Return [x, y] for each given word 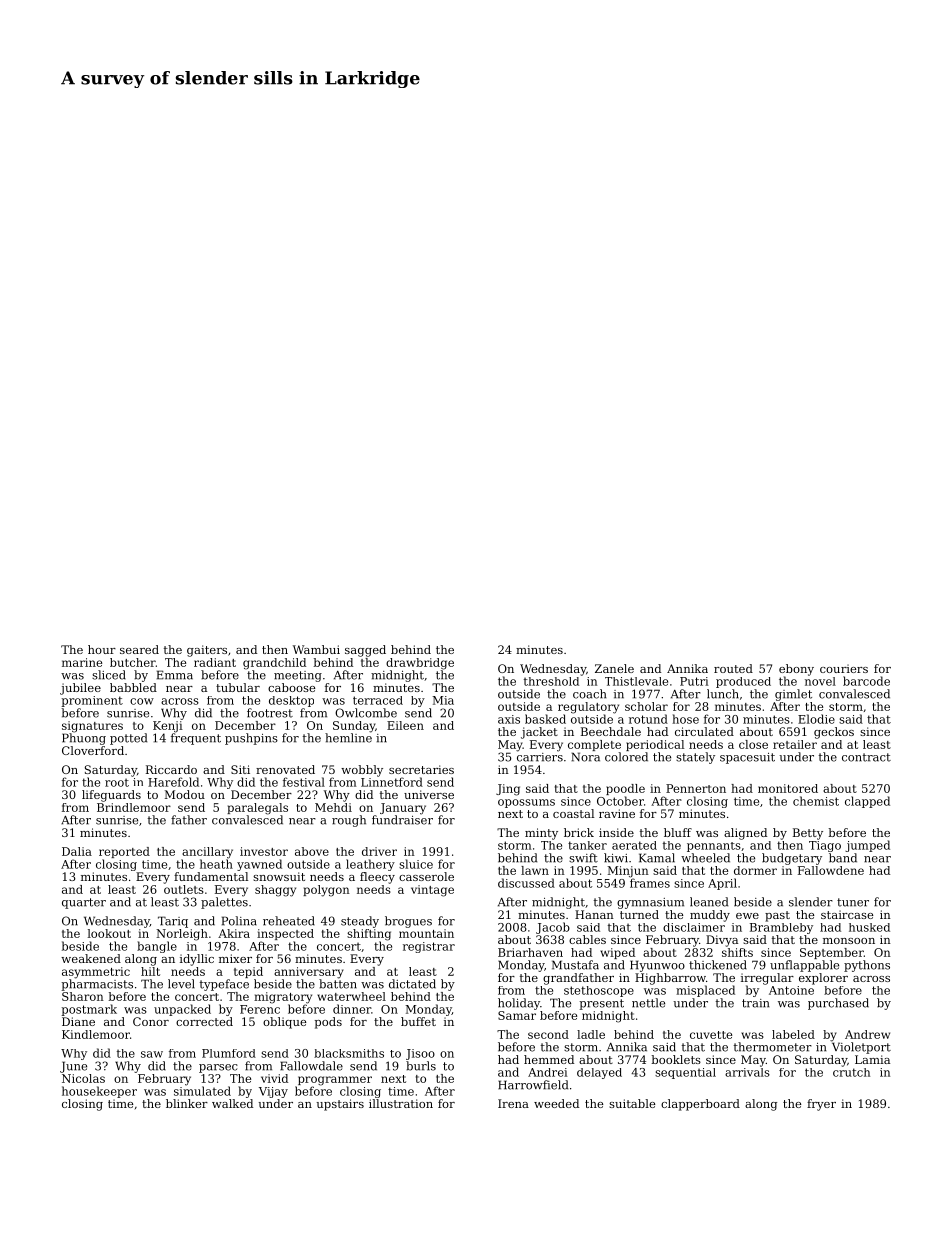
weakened [91, 958]
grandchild [274, 664]
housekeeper [99, 1092]
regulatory [588, 708]
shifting [369, 935]
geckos [834, 733]
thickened [718, 965]
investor [264, 851]
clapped [867, 802]
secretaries [421, 769]
